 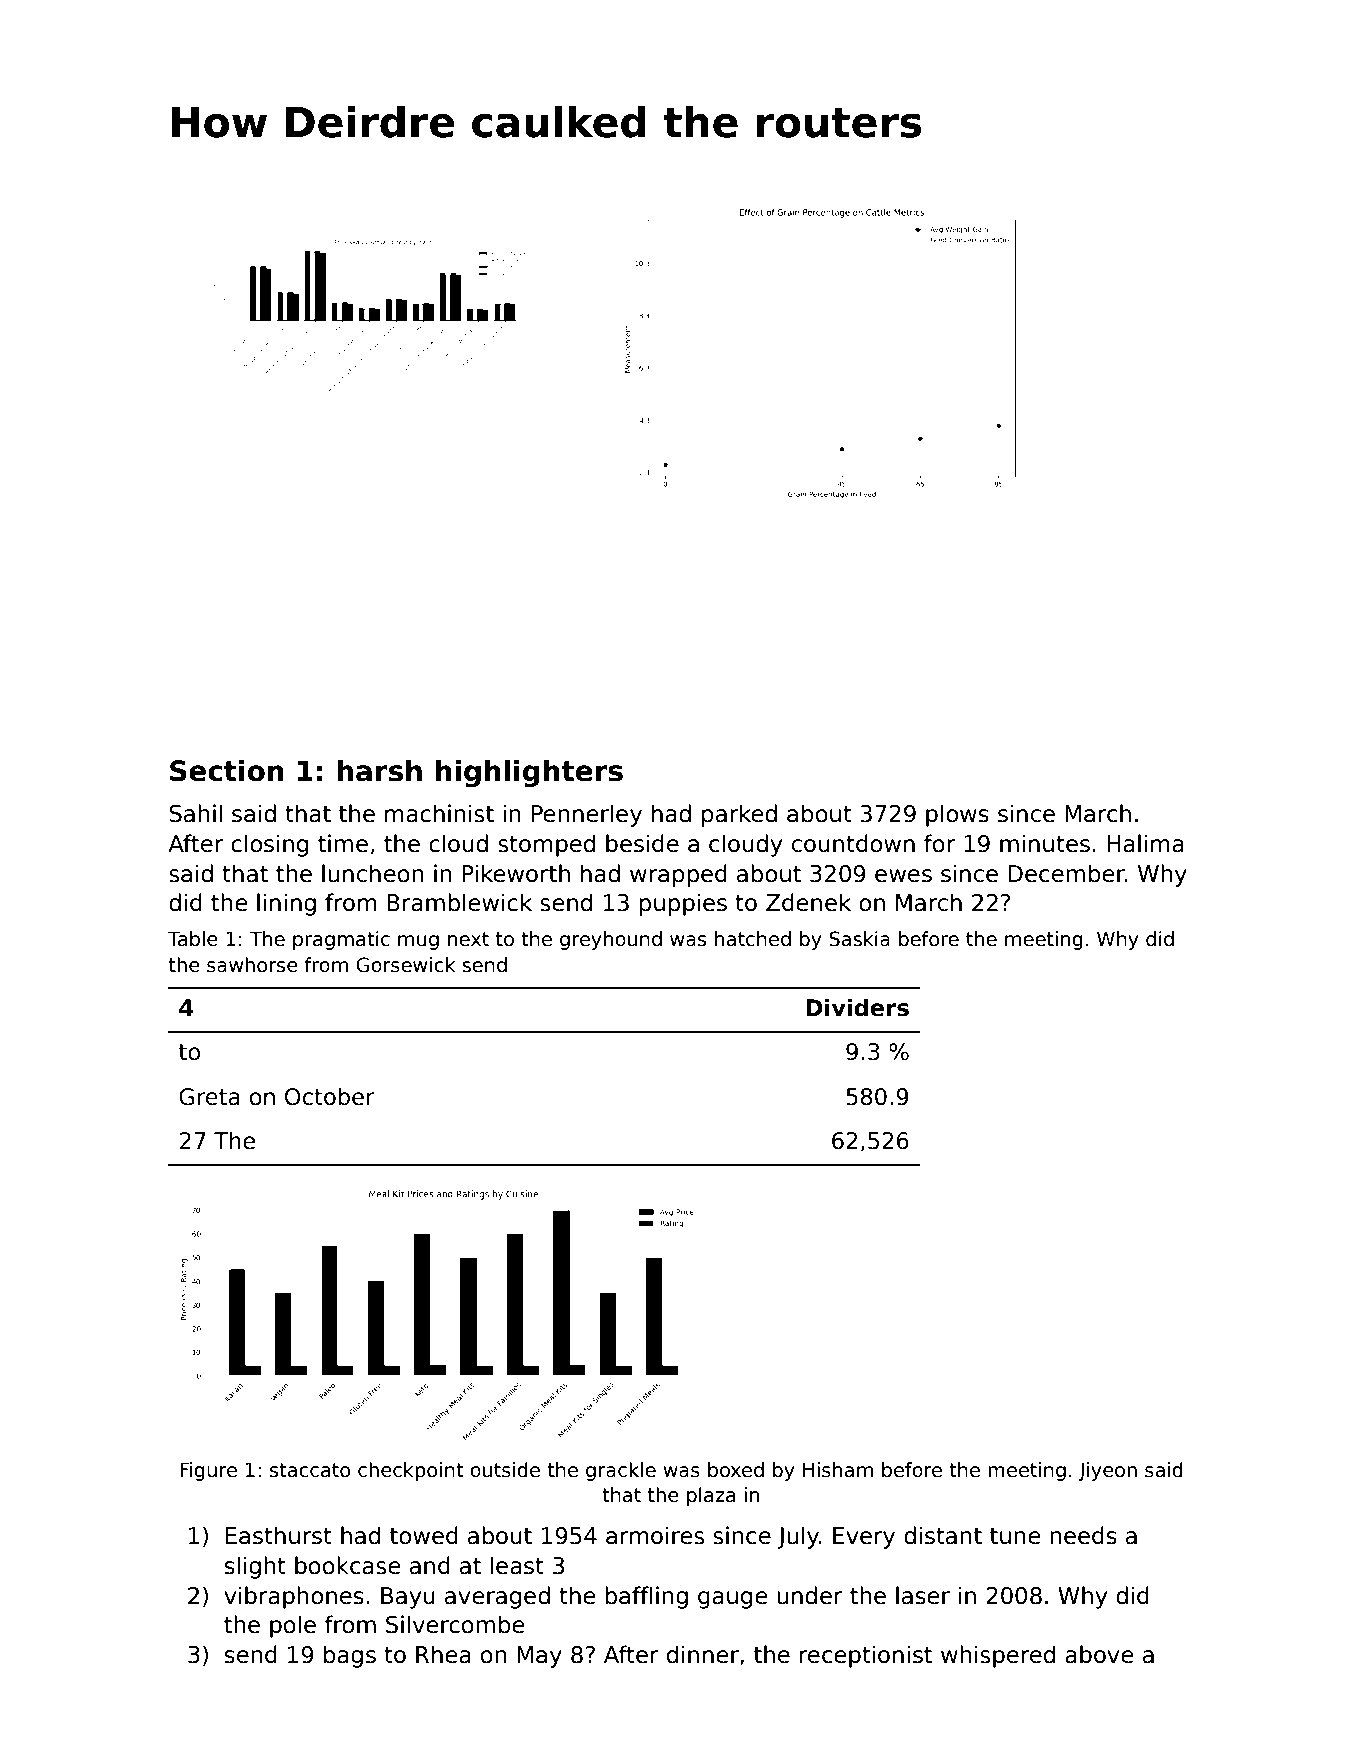 I want to click on dinner, so click(x=703, y=1654).
